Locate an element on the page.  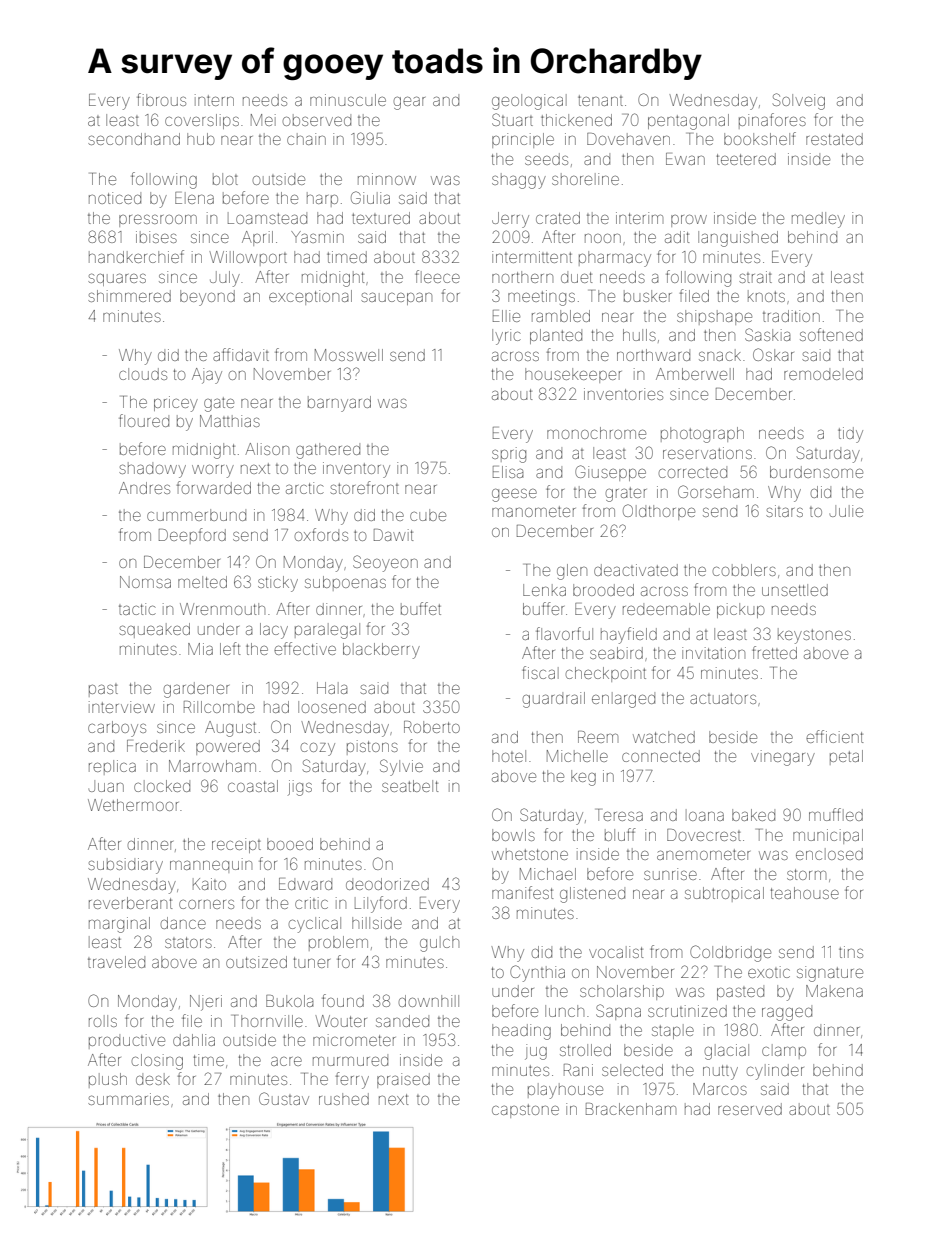
corrected is located at coordinates (693, 473).
